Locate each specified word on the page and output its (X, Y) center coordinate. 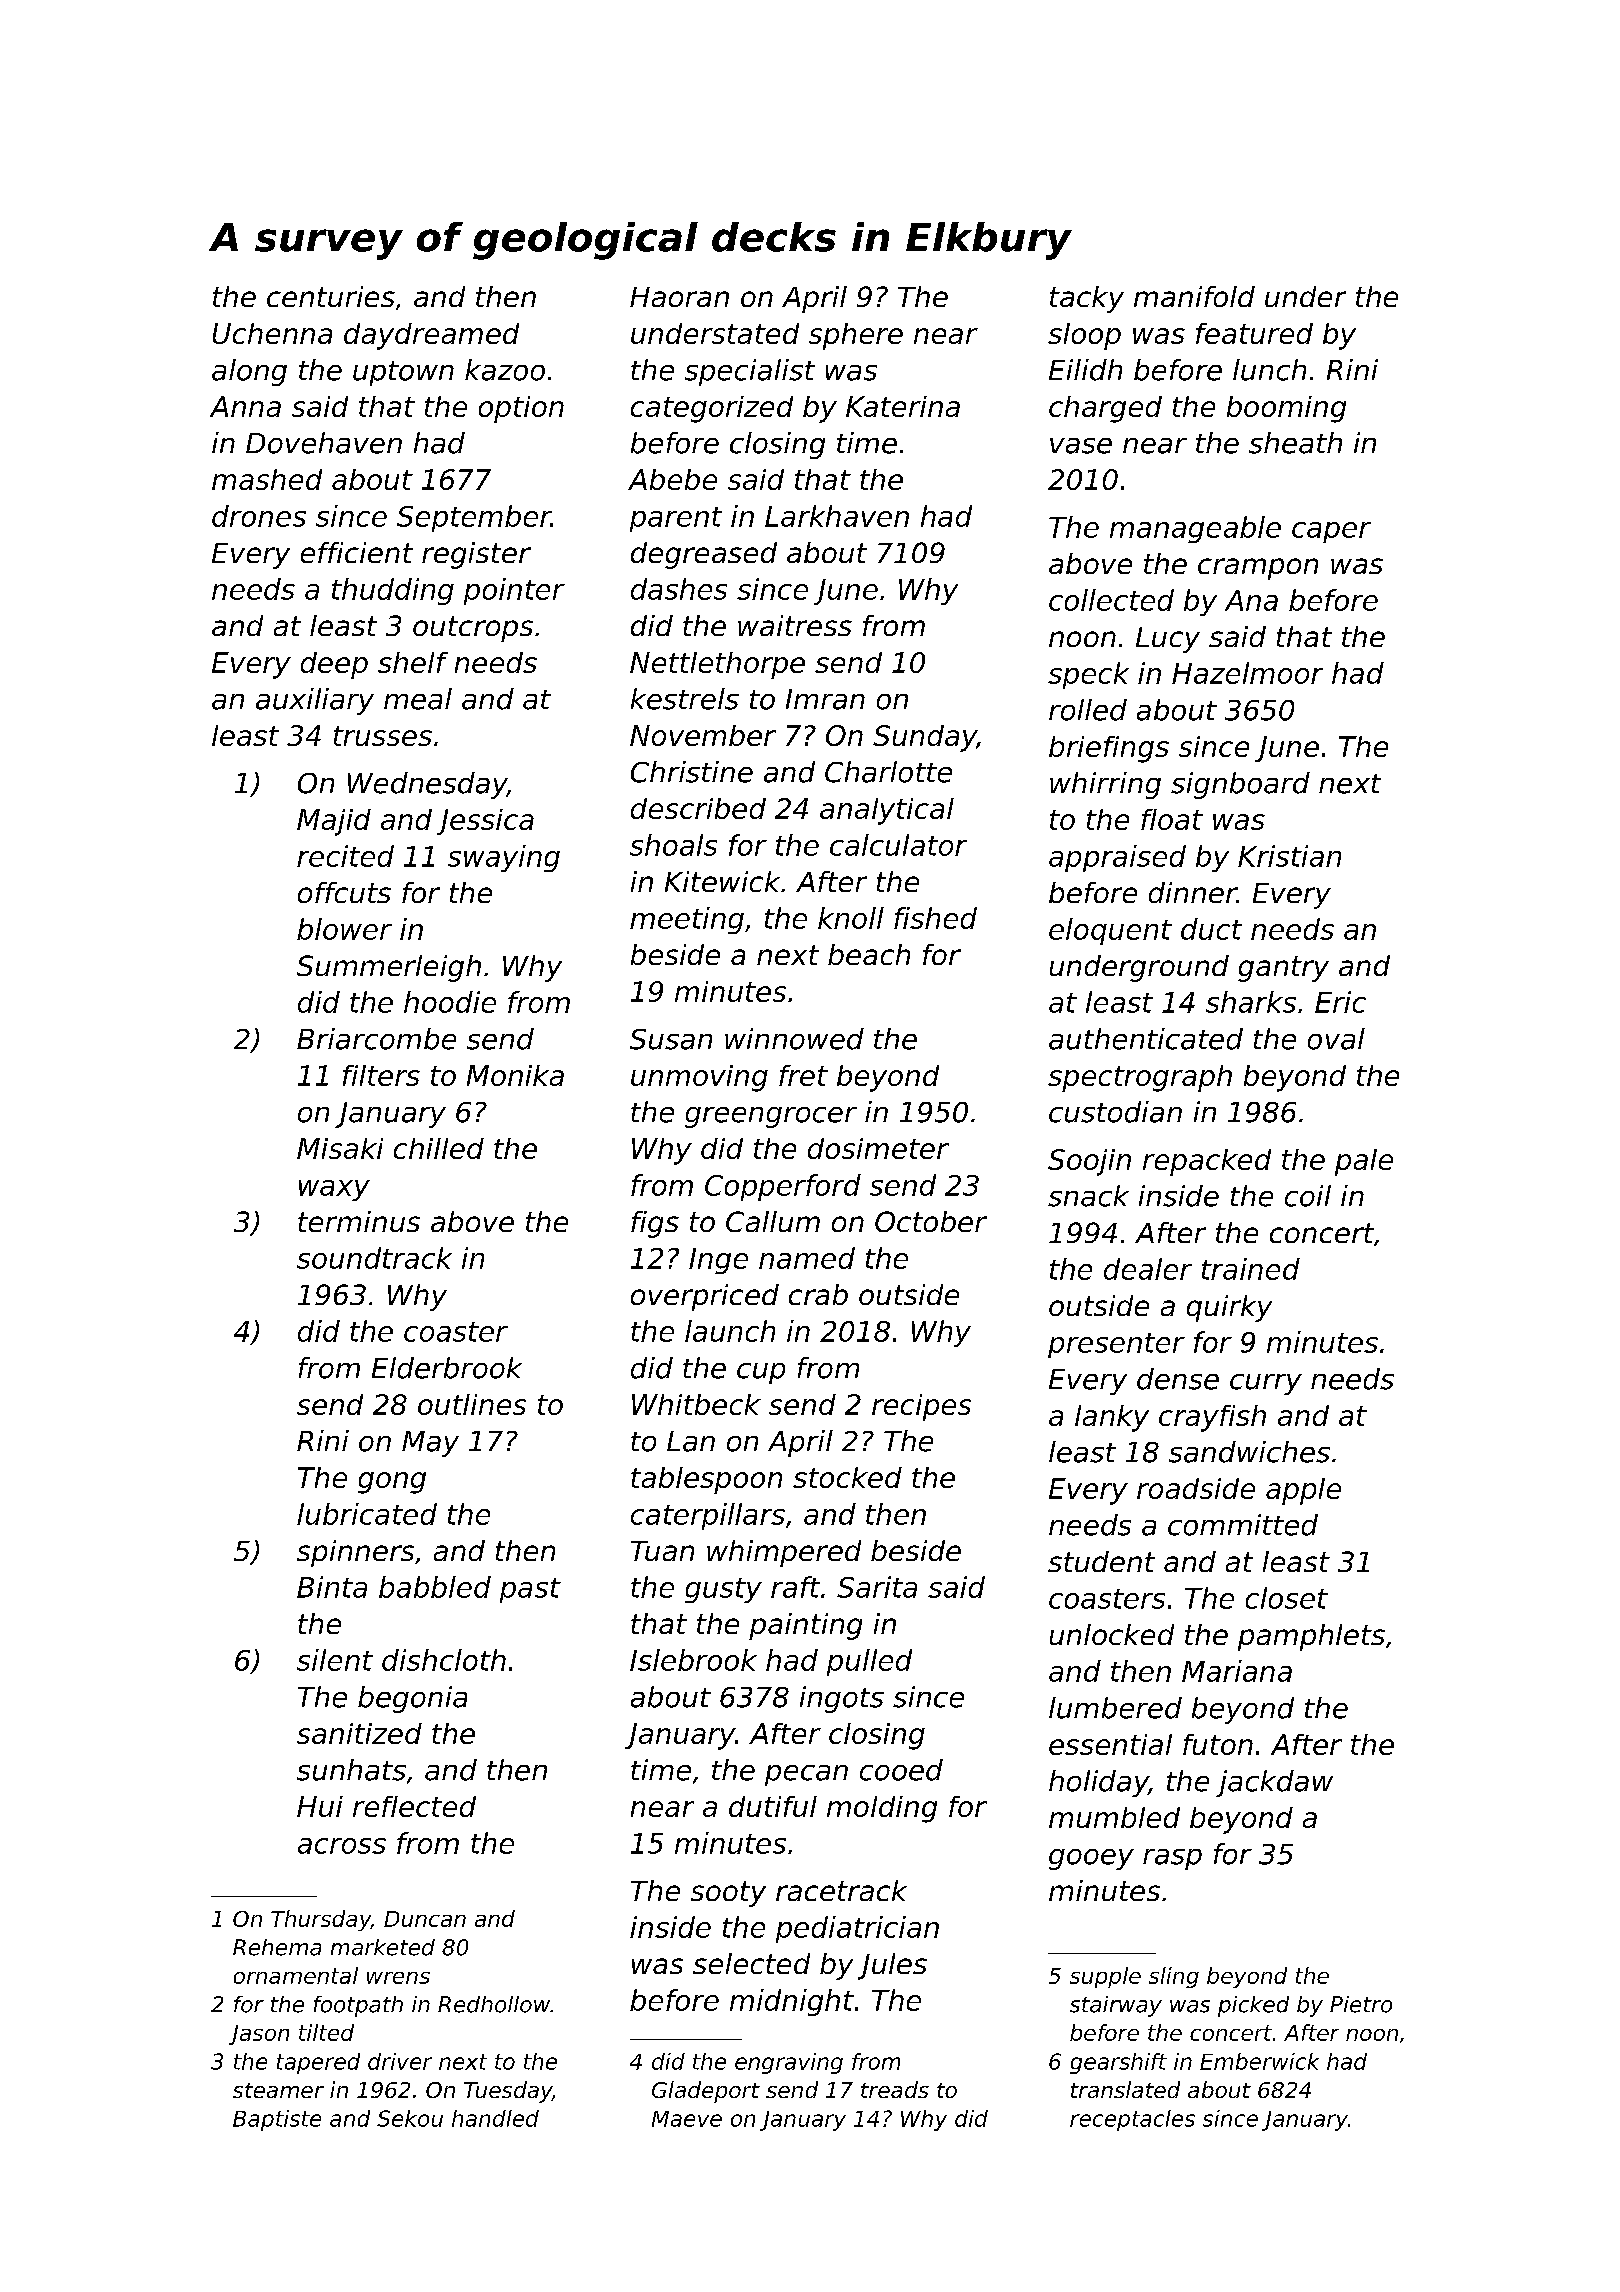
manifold (1194, 296)
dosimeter (878, 1148)
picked (1253, 2006)
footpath (358, 2006)
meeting (687, 920)
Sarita (877, 1587)
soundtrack (374, 1258)
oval (1336, 1039)
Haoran (679, 297)
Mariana (1237, 1671)
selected (751, 1963)
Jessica (485, 822)
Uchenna (272, 333)
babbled (435, 1587)
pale (1364, 1162)
